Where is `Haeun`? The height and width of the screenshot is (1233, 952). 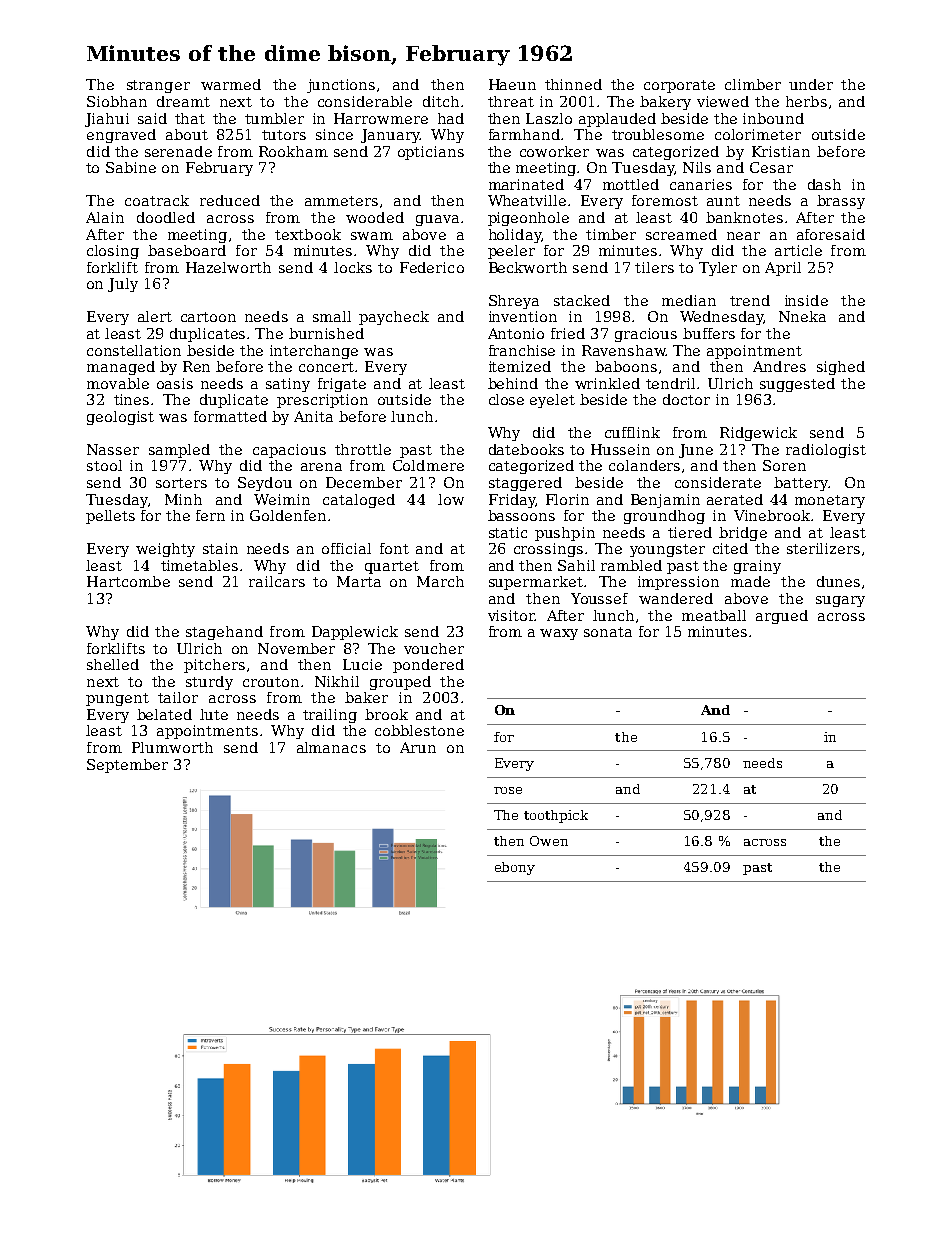
Haeun is located at coordinates (512, 84).
